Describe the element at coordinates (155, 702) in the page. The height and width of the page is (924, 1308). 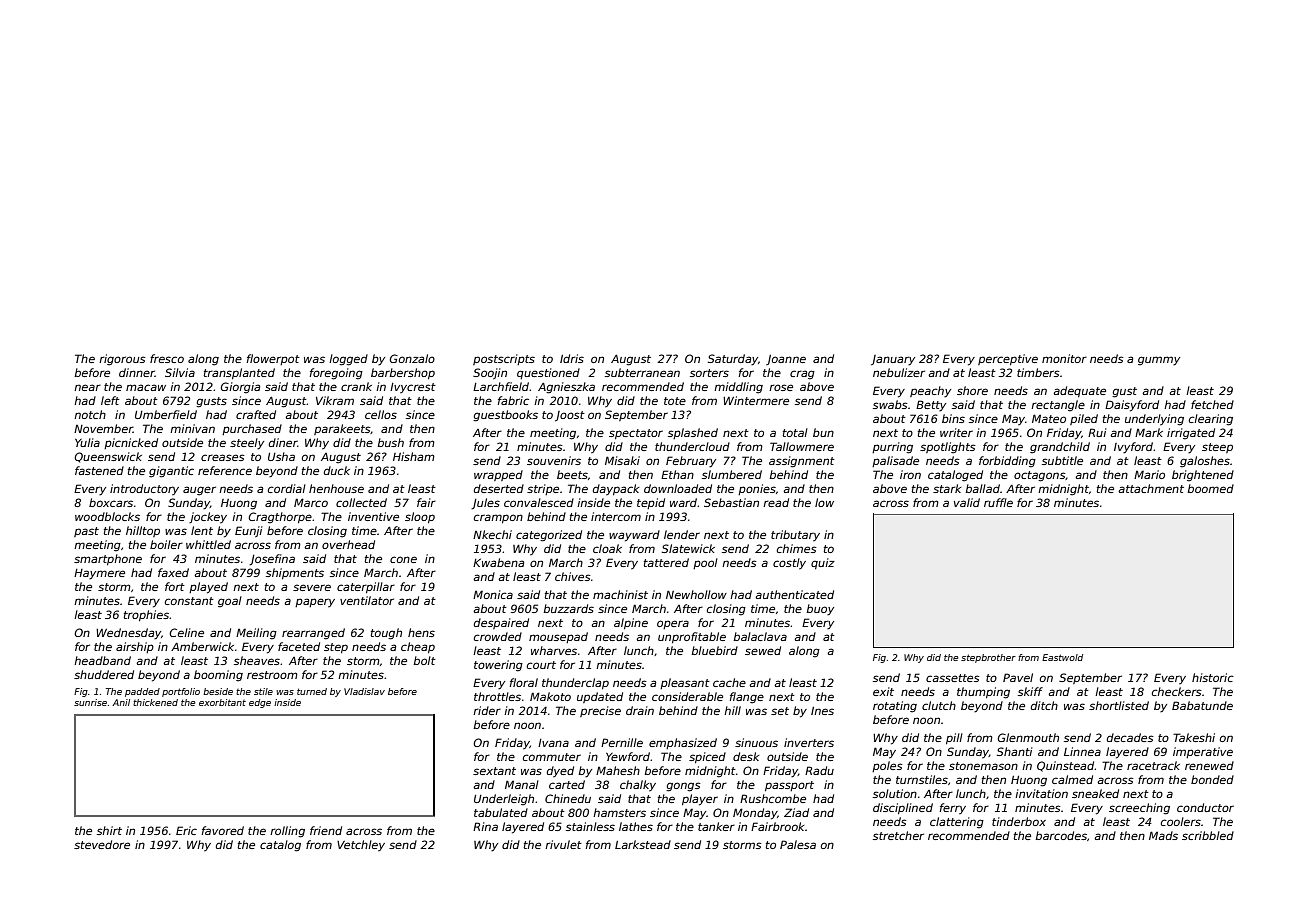
I see `thickened` at that location.
